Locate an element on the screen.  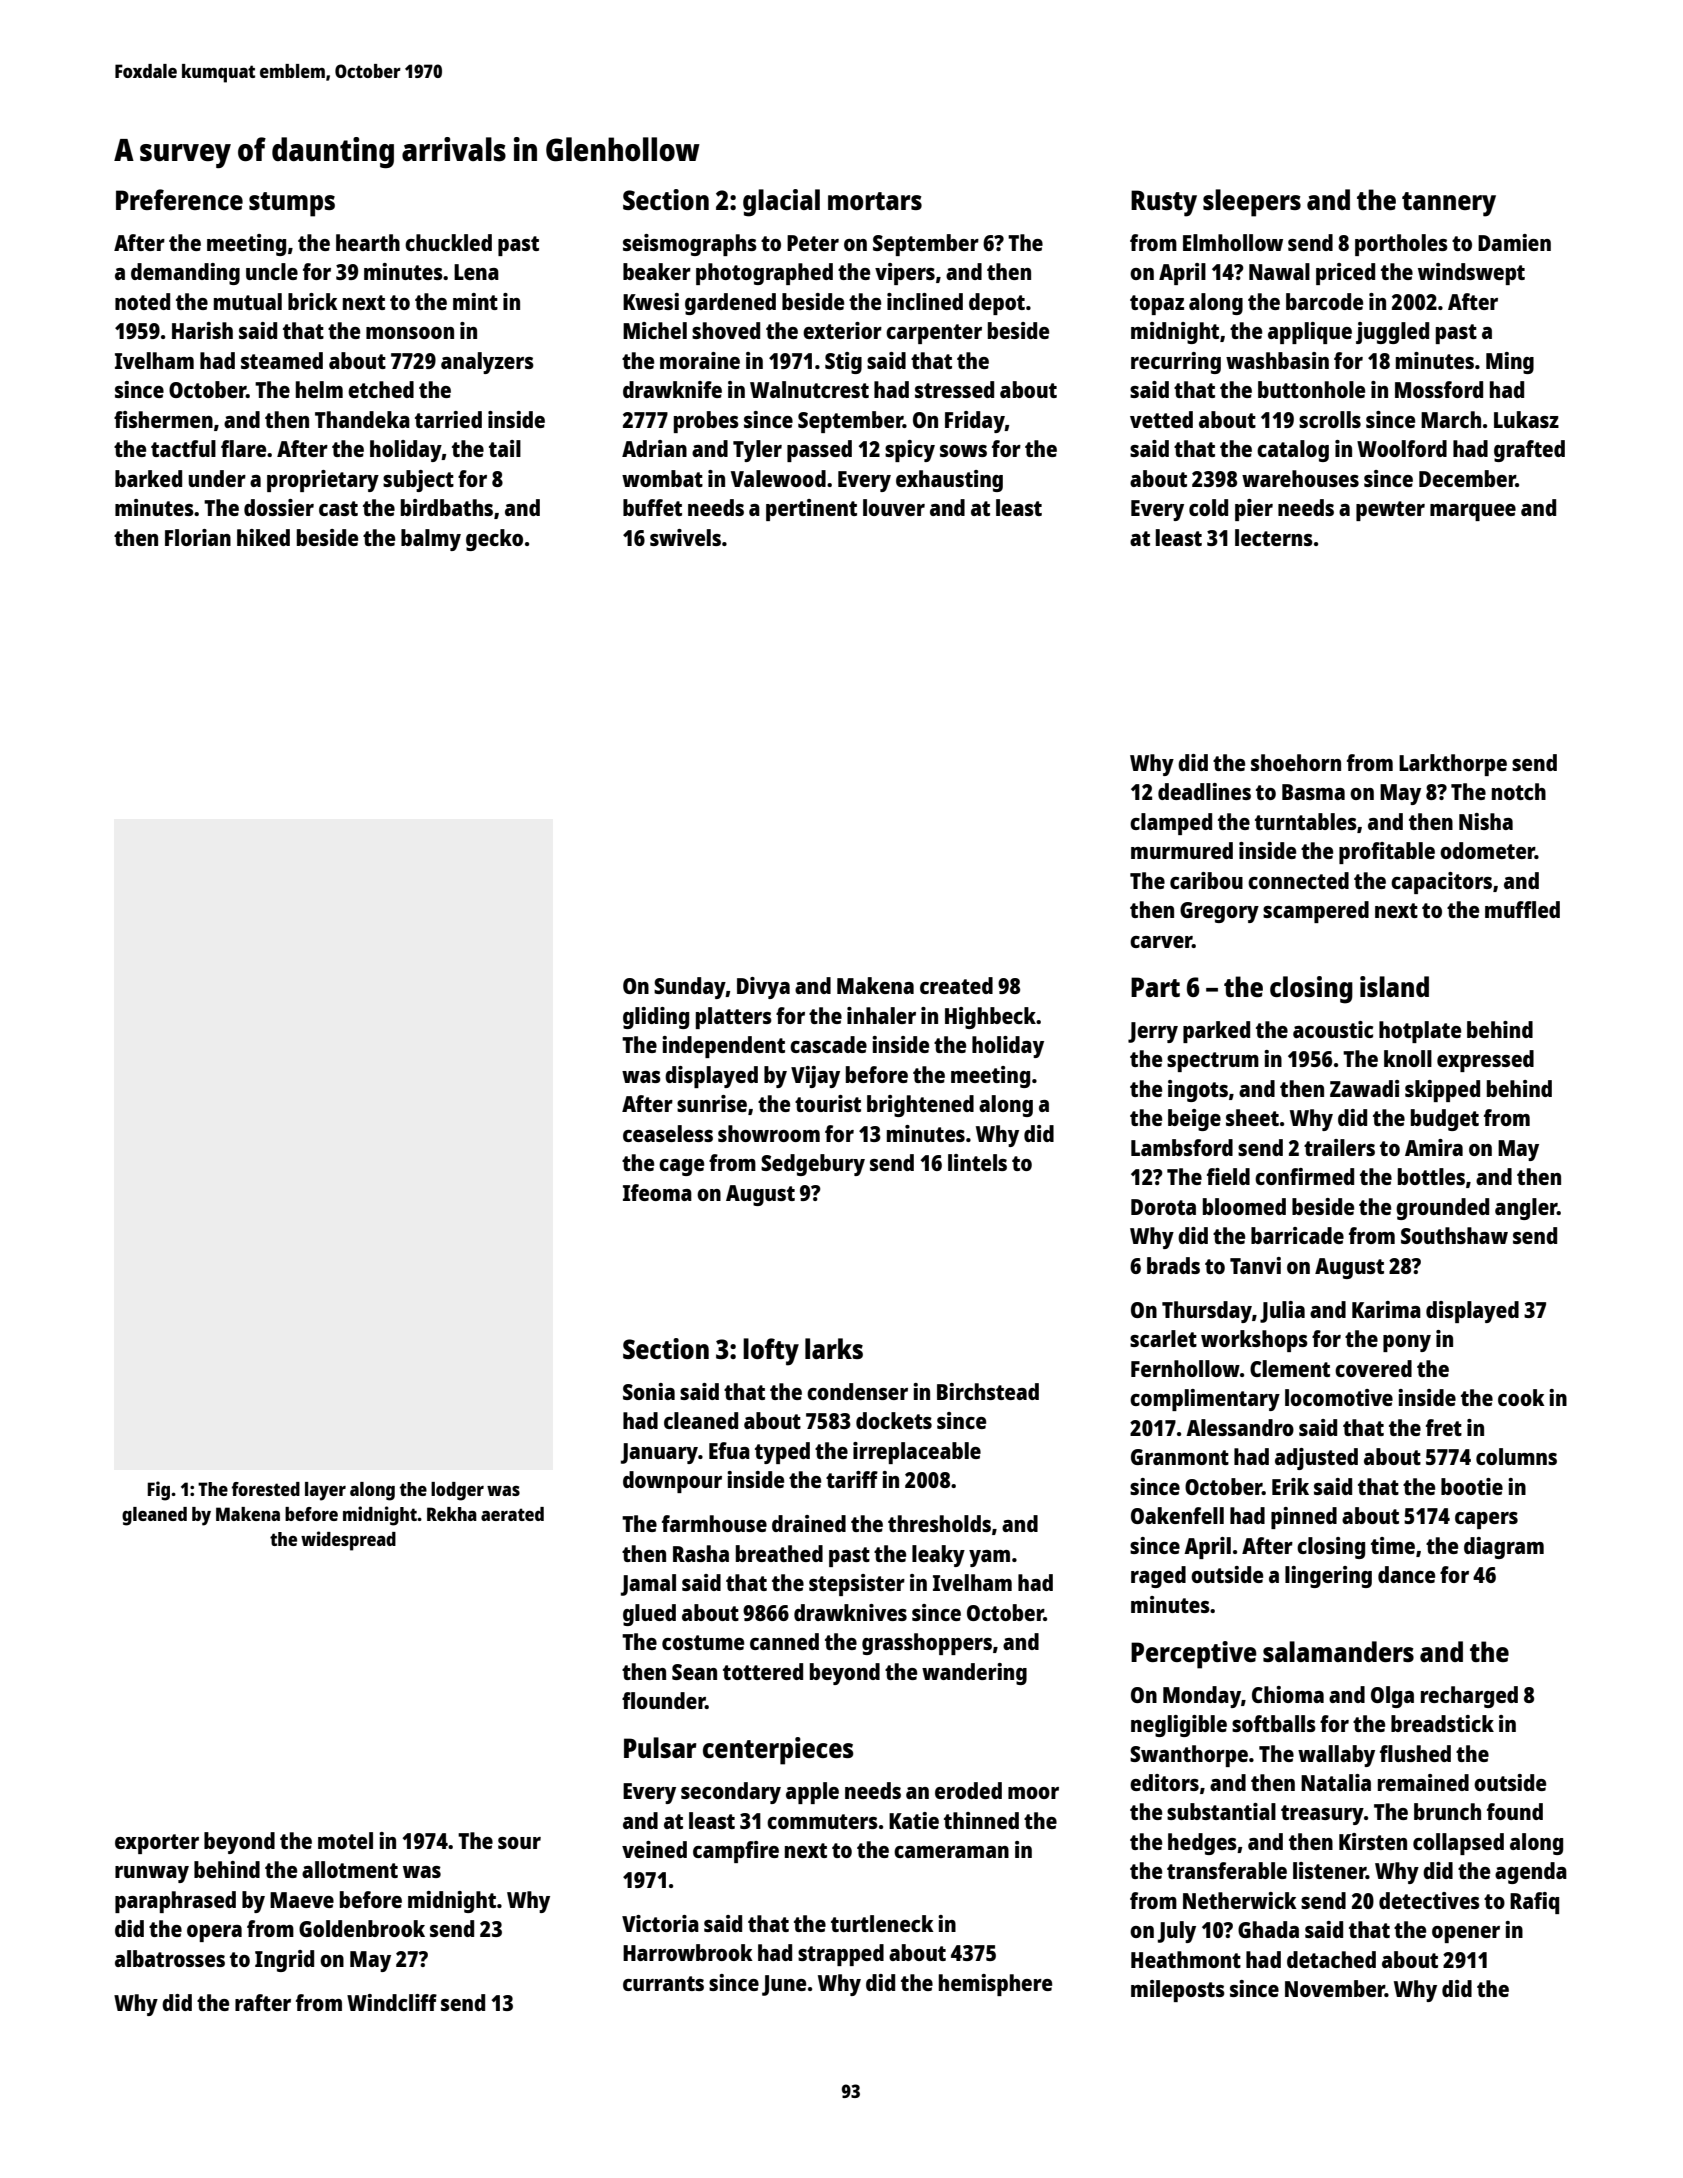
Michel is located at coordinates (655, 330).
